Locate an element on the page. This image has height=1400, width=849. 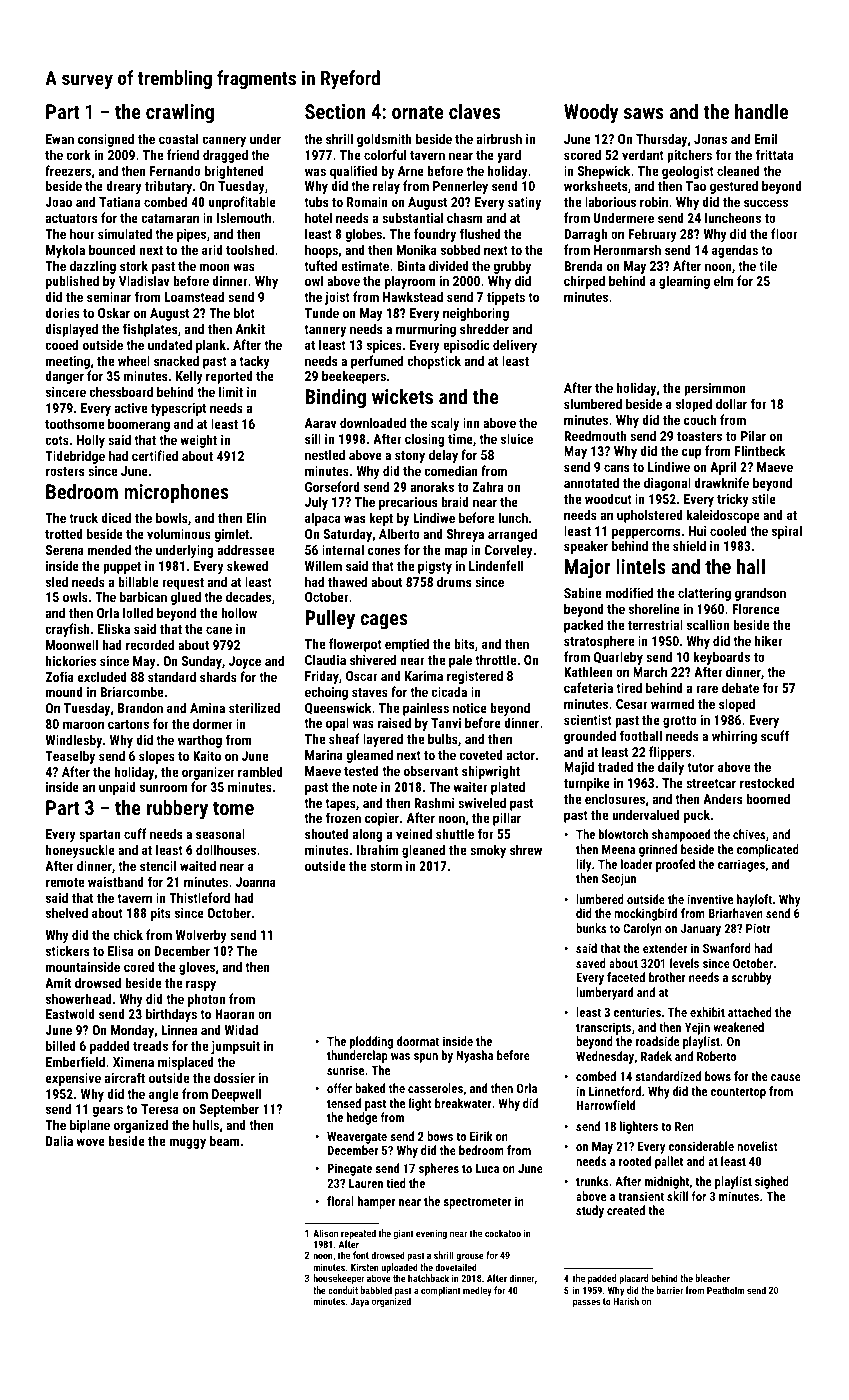
ornate is located at coordinates (418, 112).
